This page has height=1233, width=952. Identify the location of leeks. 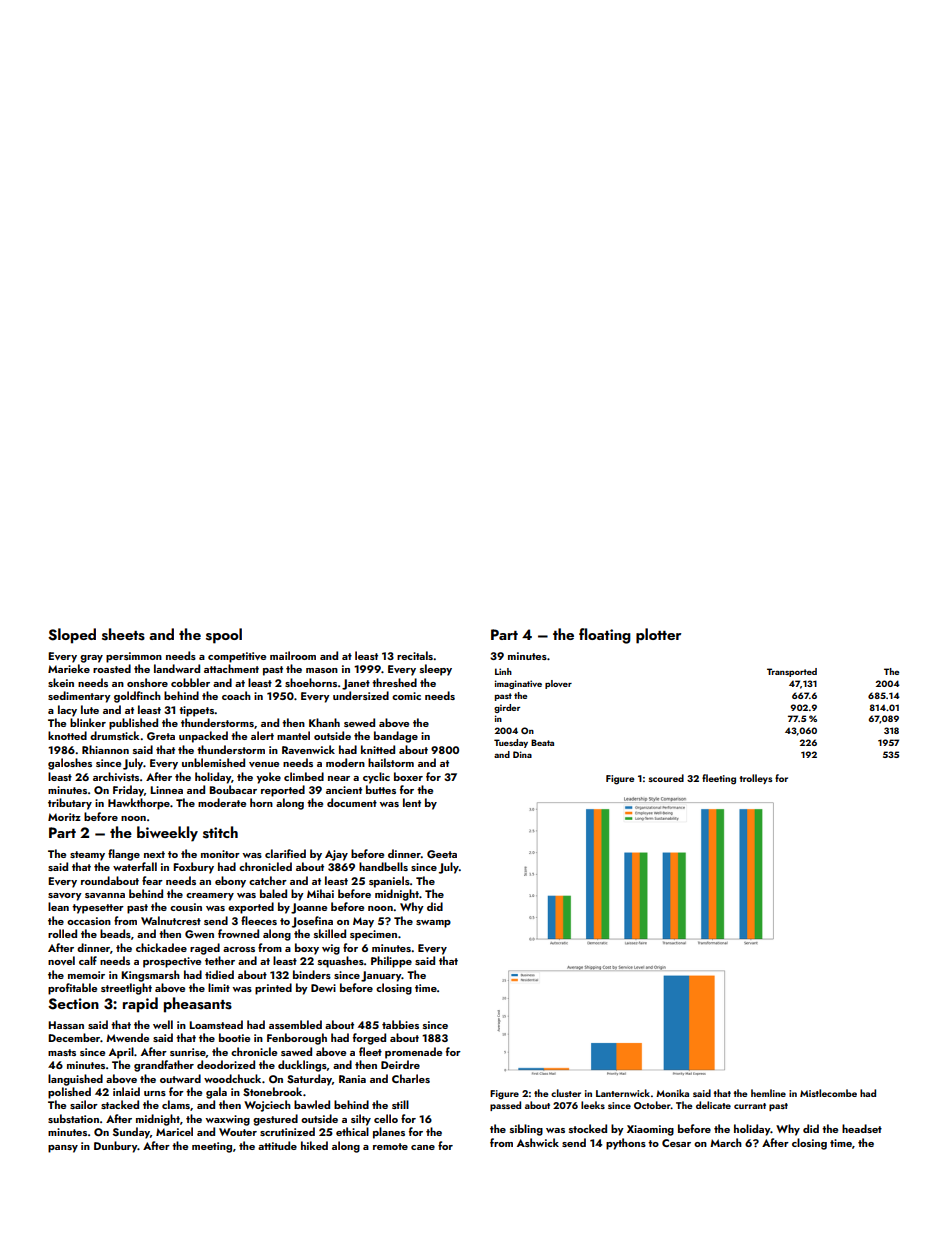
(593, 1105).
